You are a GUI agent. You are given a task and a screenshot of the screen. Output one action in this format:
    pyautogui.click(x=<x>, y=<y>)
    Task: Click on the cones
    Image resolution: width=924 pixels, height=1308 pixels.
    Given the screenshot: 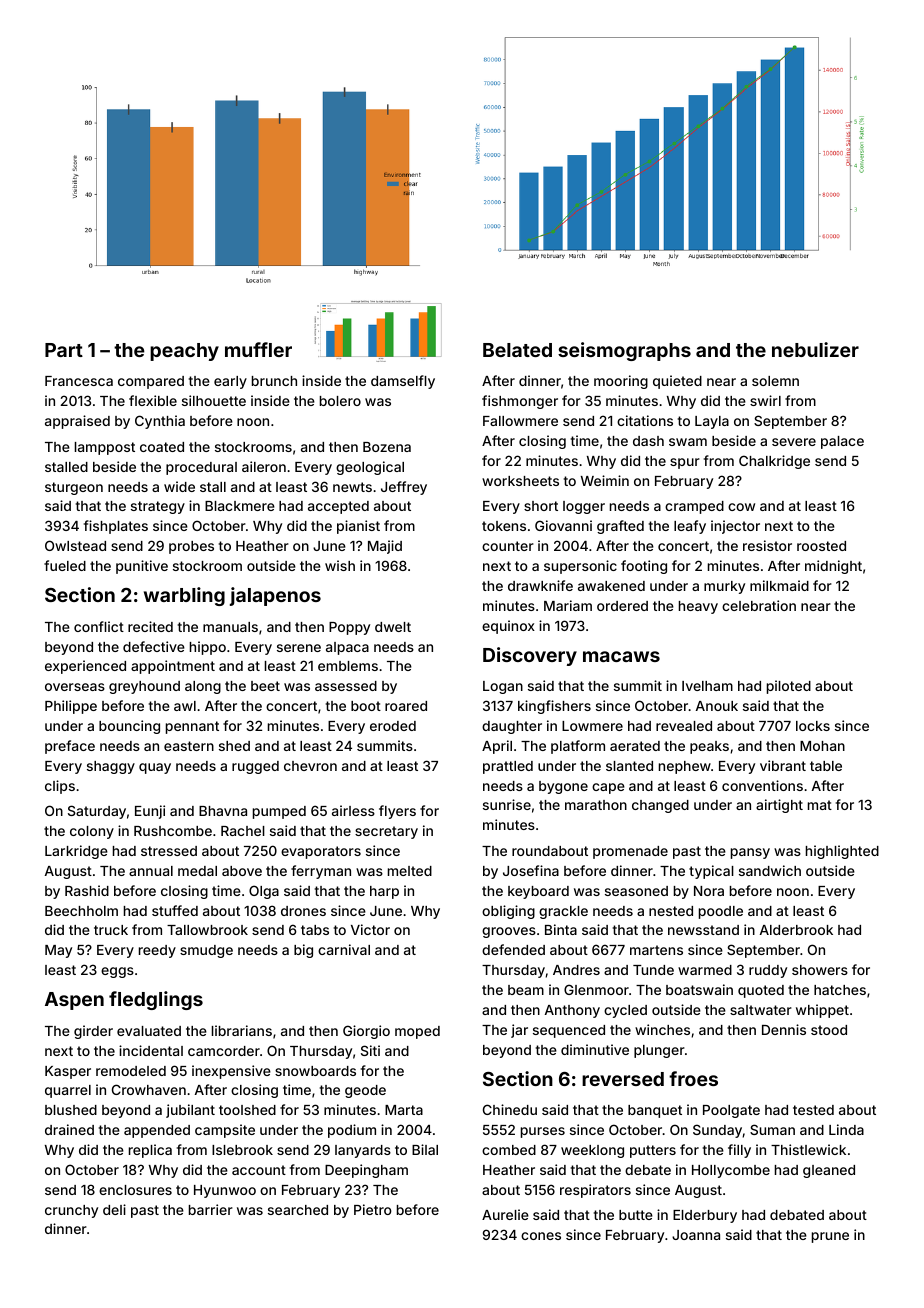 What is the action you would take?
    pyautogui.click(x=541, y=1236)
